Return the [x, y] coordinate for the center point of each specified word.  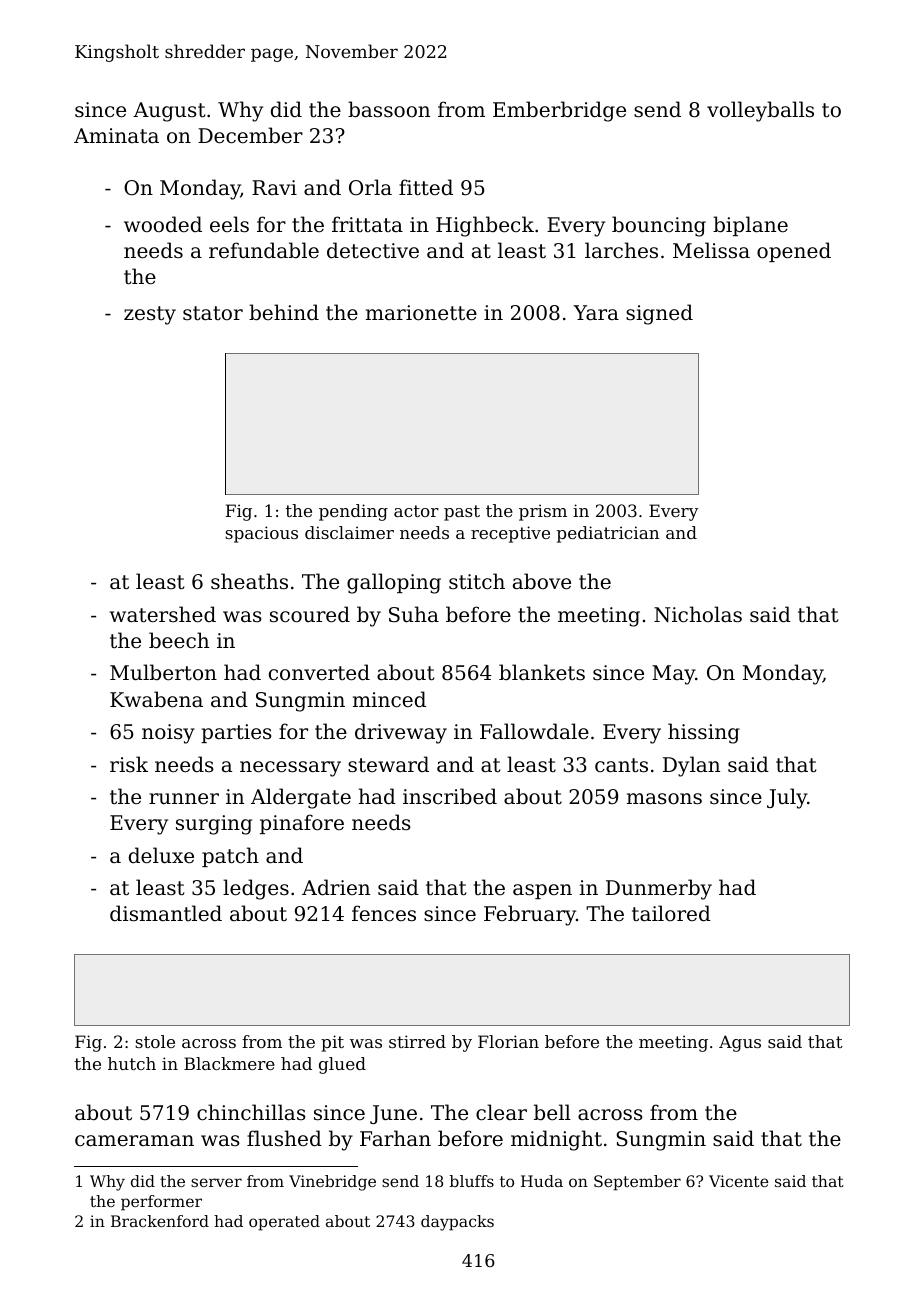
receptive [510, 534]
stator [213, 313]
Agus [740, 1043]
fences [384, 913]
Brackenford [160, 1221]
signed [659, 314]
